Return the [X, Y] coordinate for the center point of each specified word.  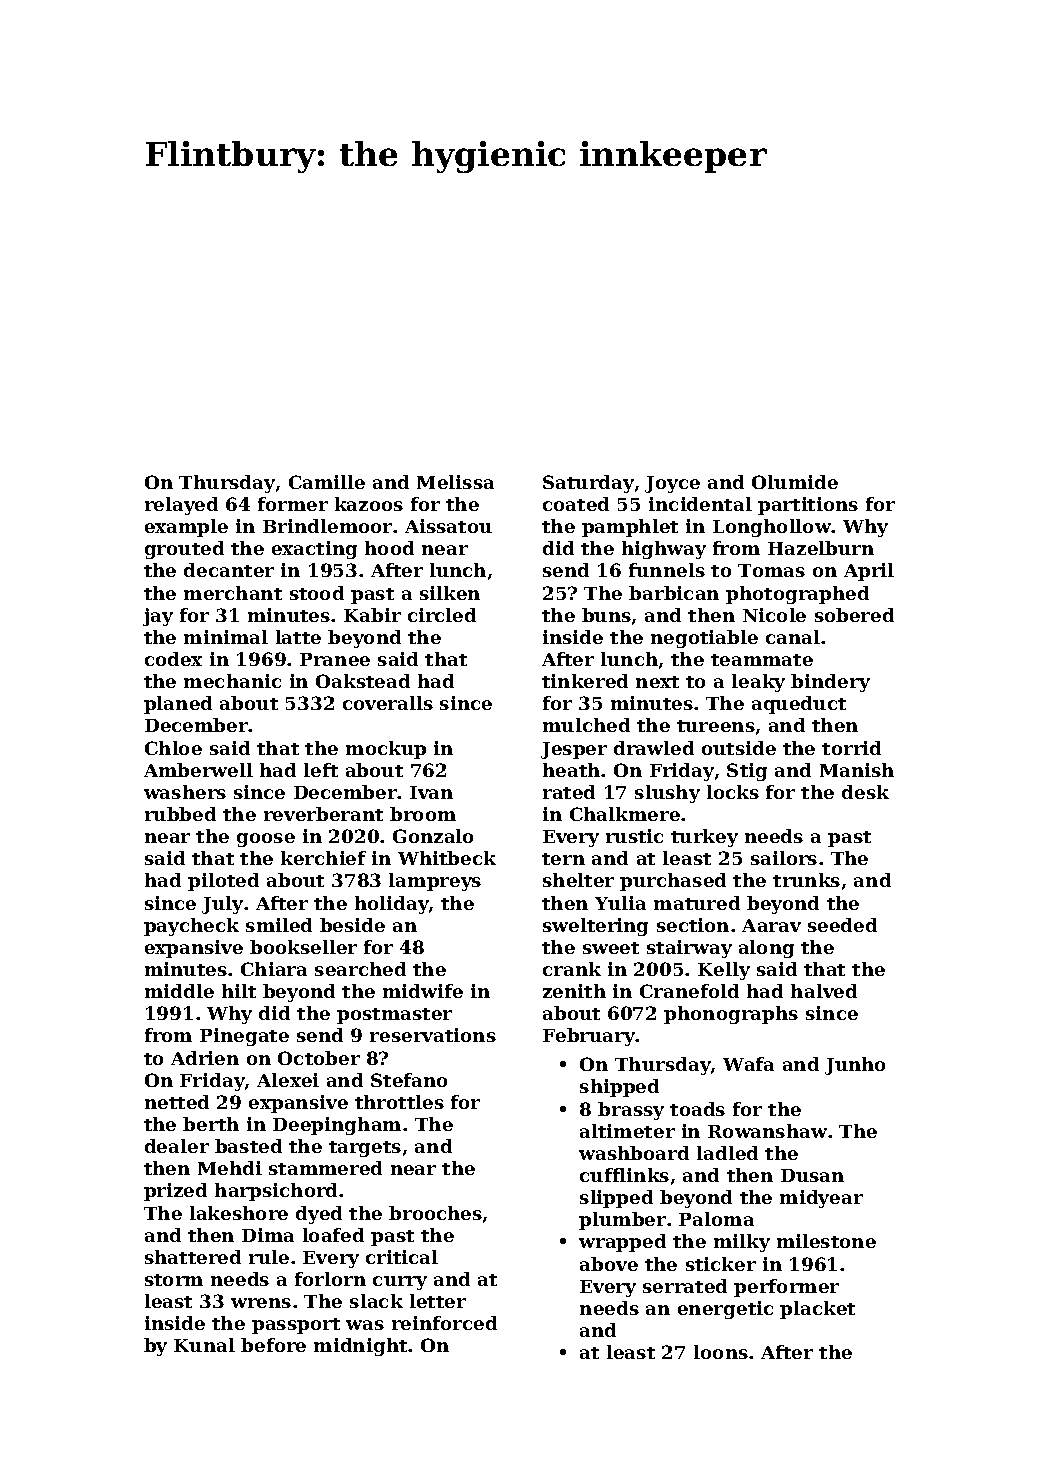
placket [817, 1310]
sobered [854, 615]
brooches [435, 1213]
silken [450, 593]
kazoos [369, 504]
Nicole [774, 615]
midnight [360, 1347]
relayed [181, 506]
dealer [177, 1146]
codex [173, 659]
